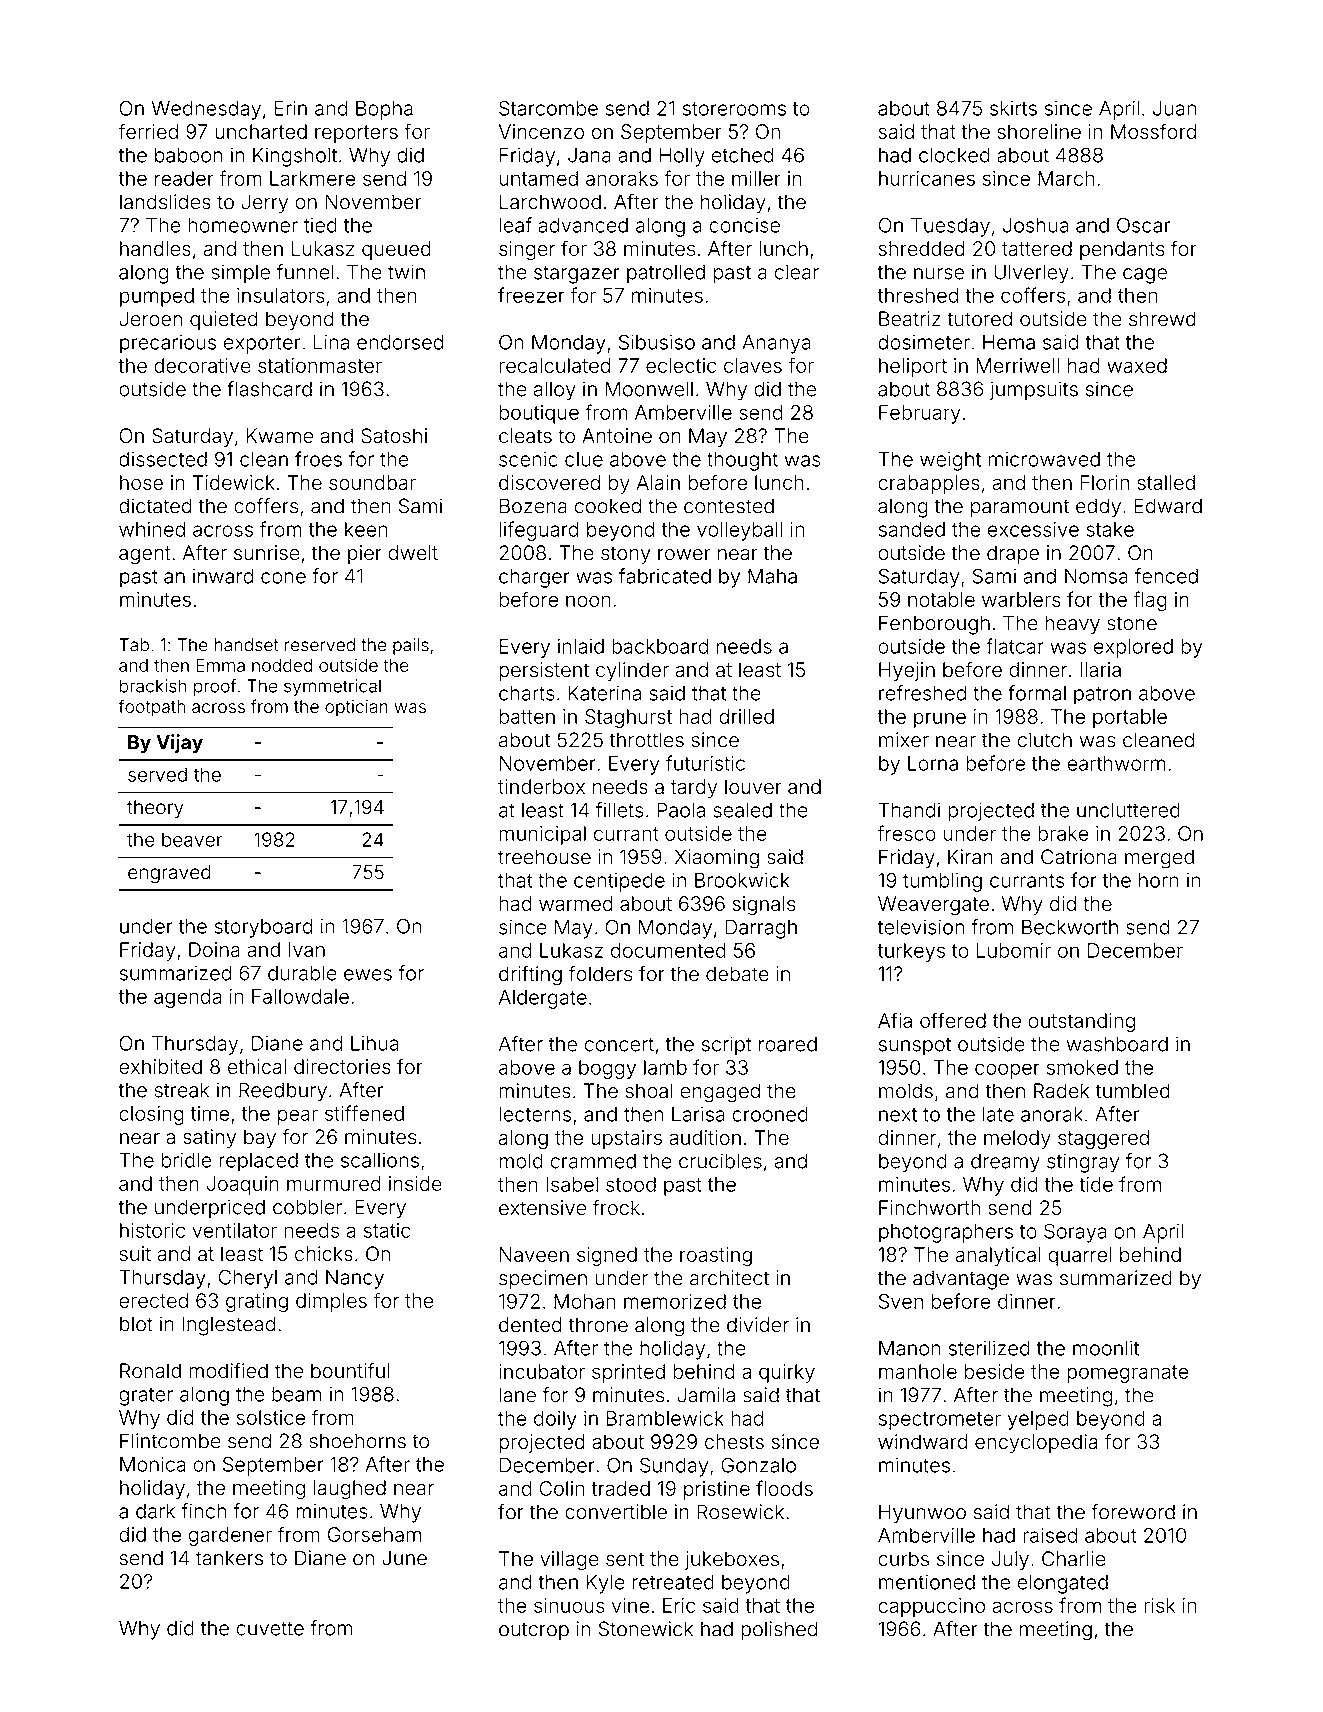 The image size is (1323, 1712). Describe the element at coordinates (305, 272) in the screenshot. I see `funnel` at that location.
